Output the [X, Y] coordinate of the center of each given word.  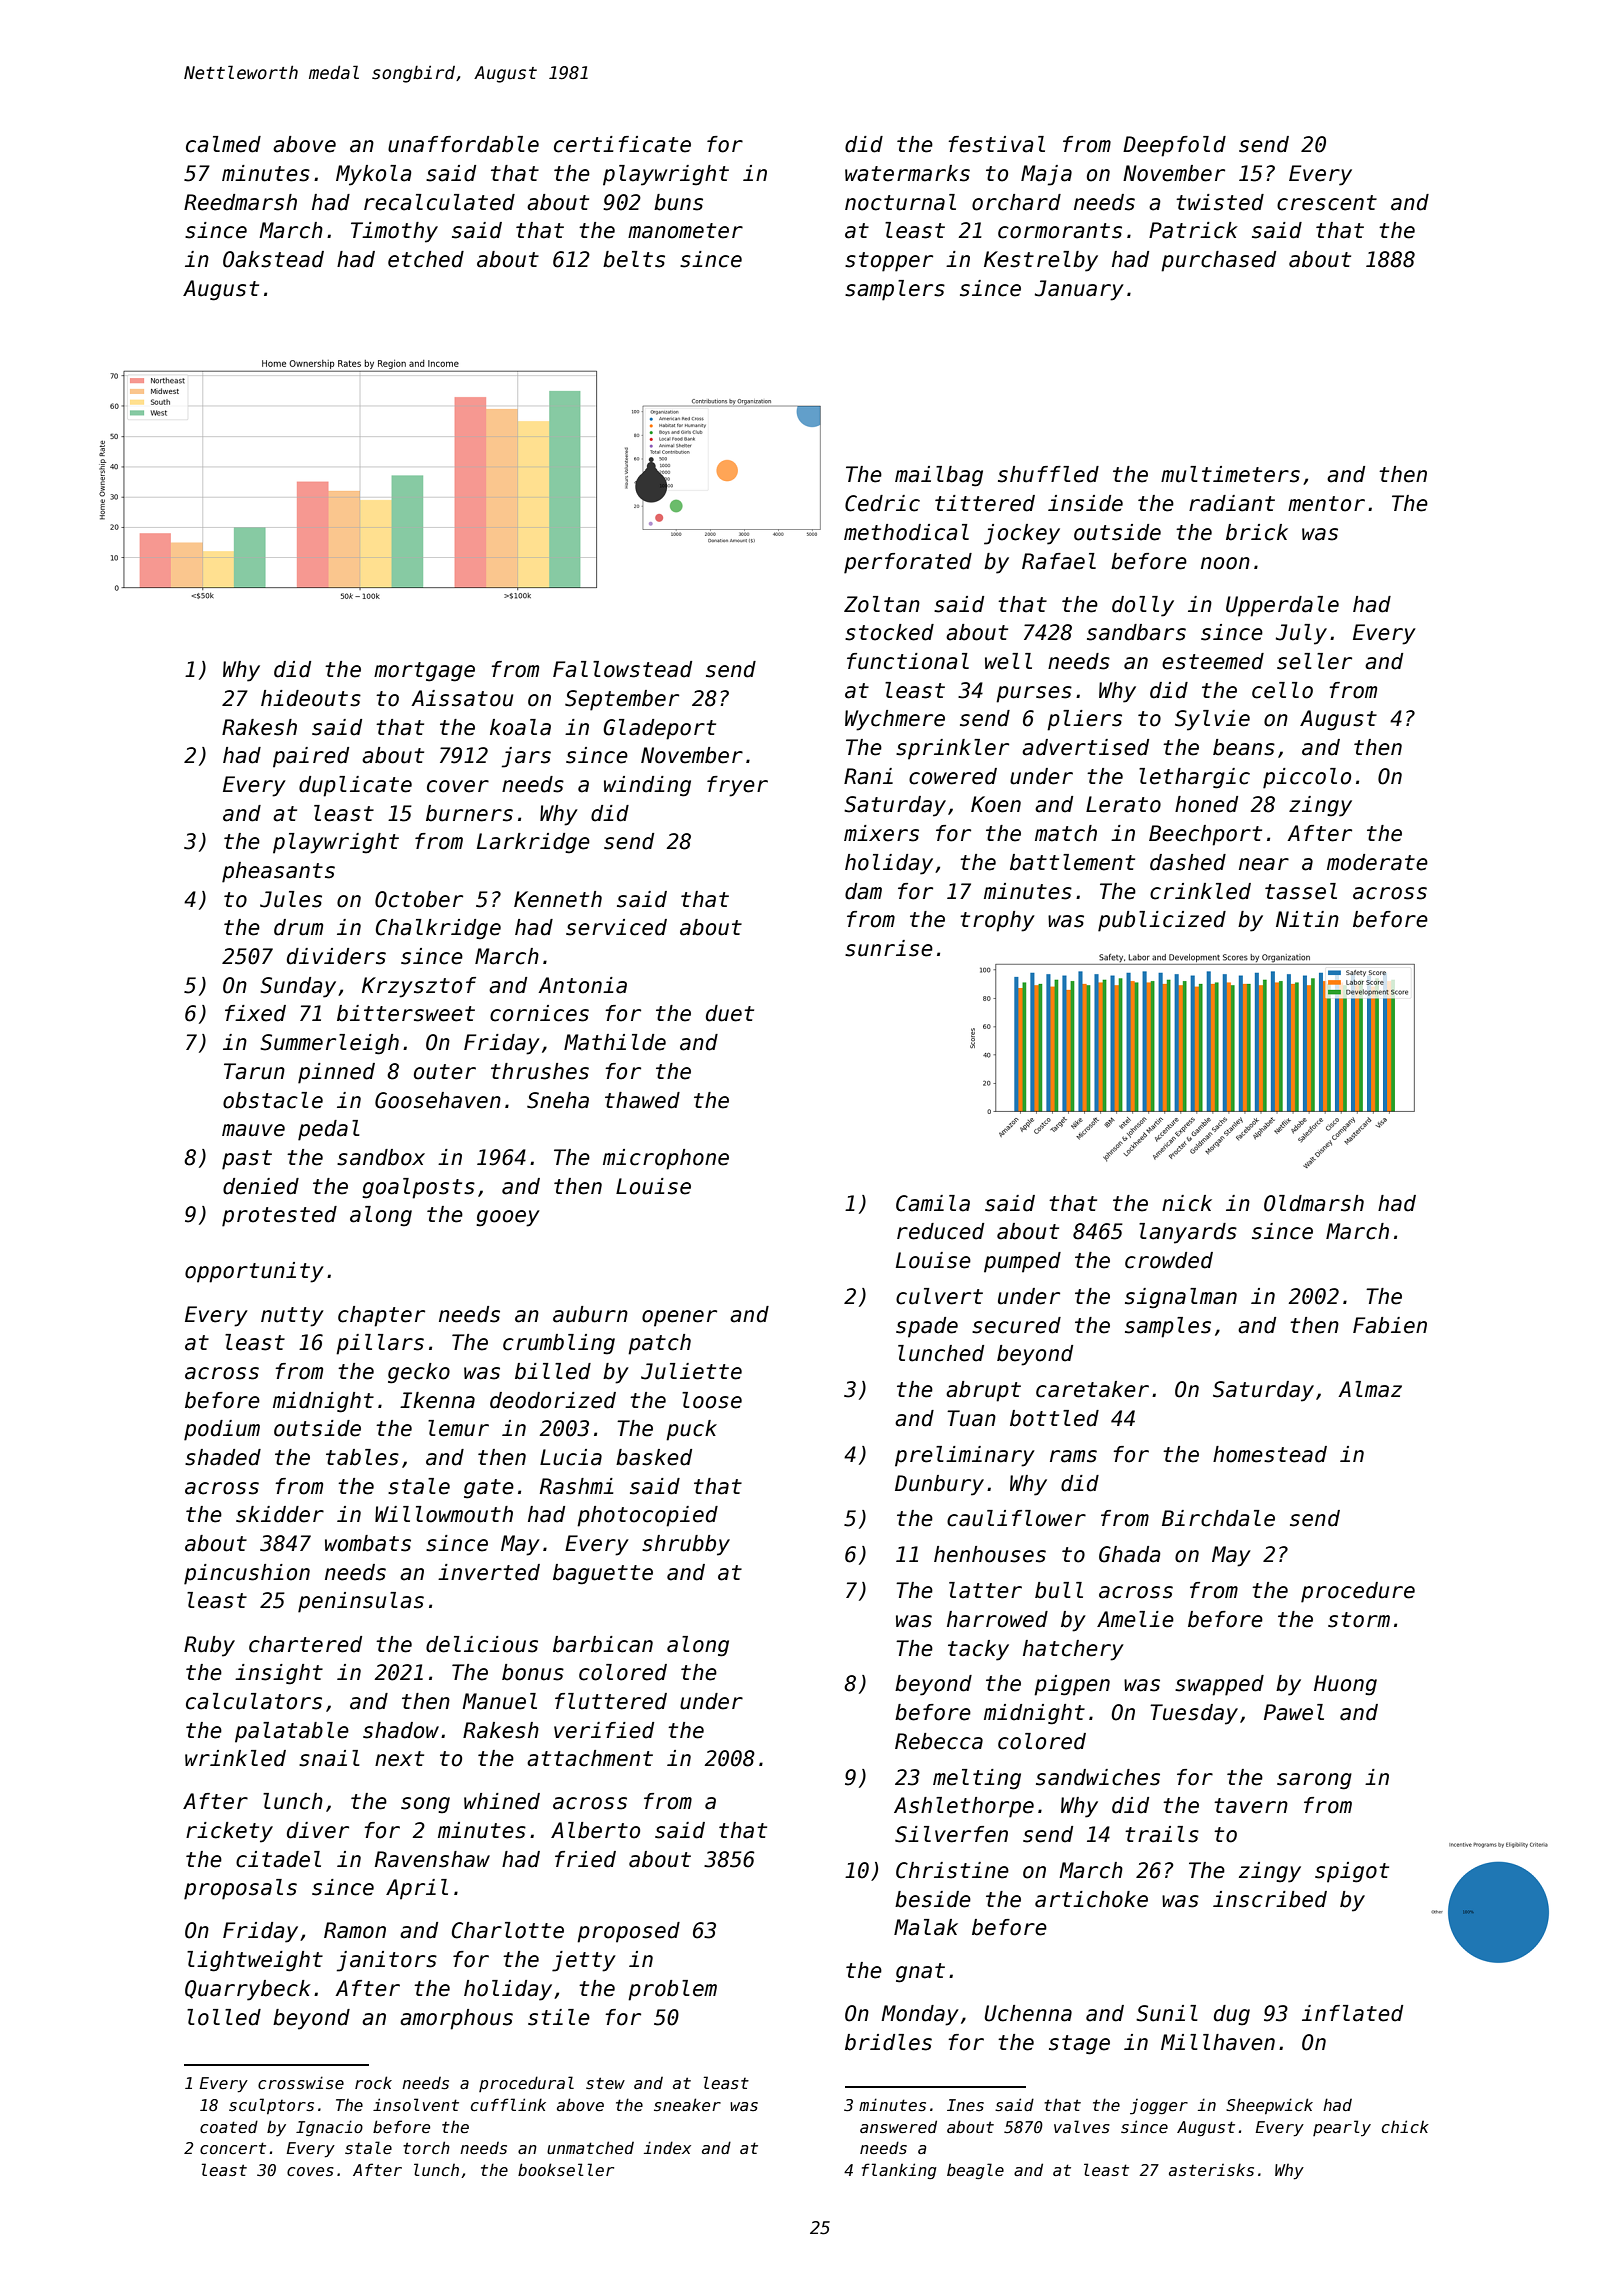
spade [927, 1327]
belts [634, 259]
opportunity [254, 1272]
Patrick [1193, 230]
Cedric [882, 503]
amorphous [456, 2019]
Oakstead [273, 259]
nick [1187, 1203]
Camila [933, 1203]
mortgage [424, 672]
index [667, 2147]
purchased [1218, 261]
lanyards [1188, 1233]
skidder [280, 1514]
